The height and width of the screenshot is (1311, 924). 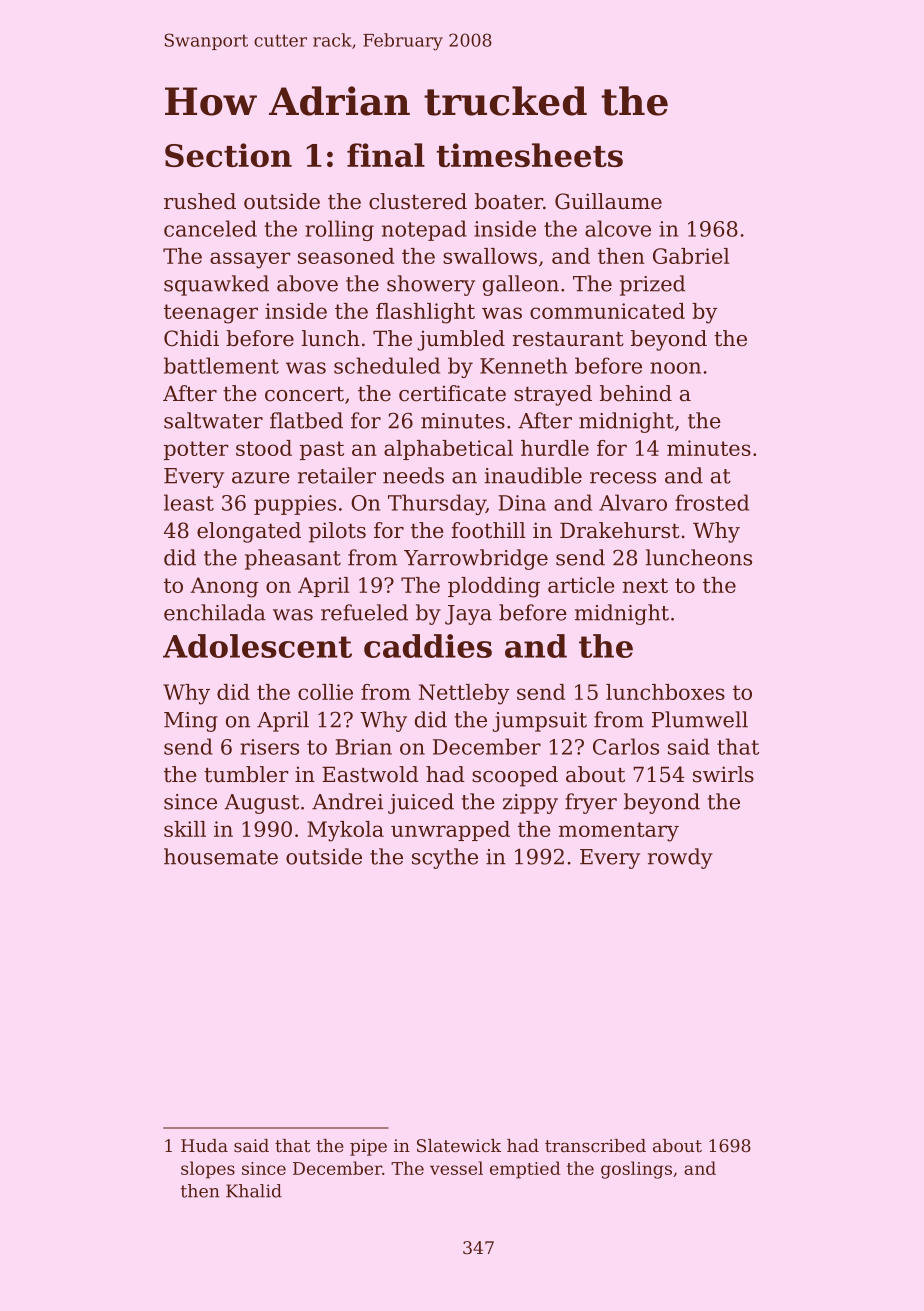 What do you see at coordinates (680, 858) in the screenshot?
I see `rowdy` at bounding box center [680, 858].
